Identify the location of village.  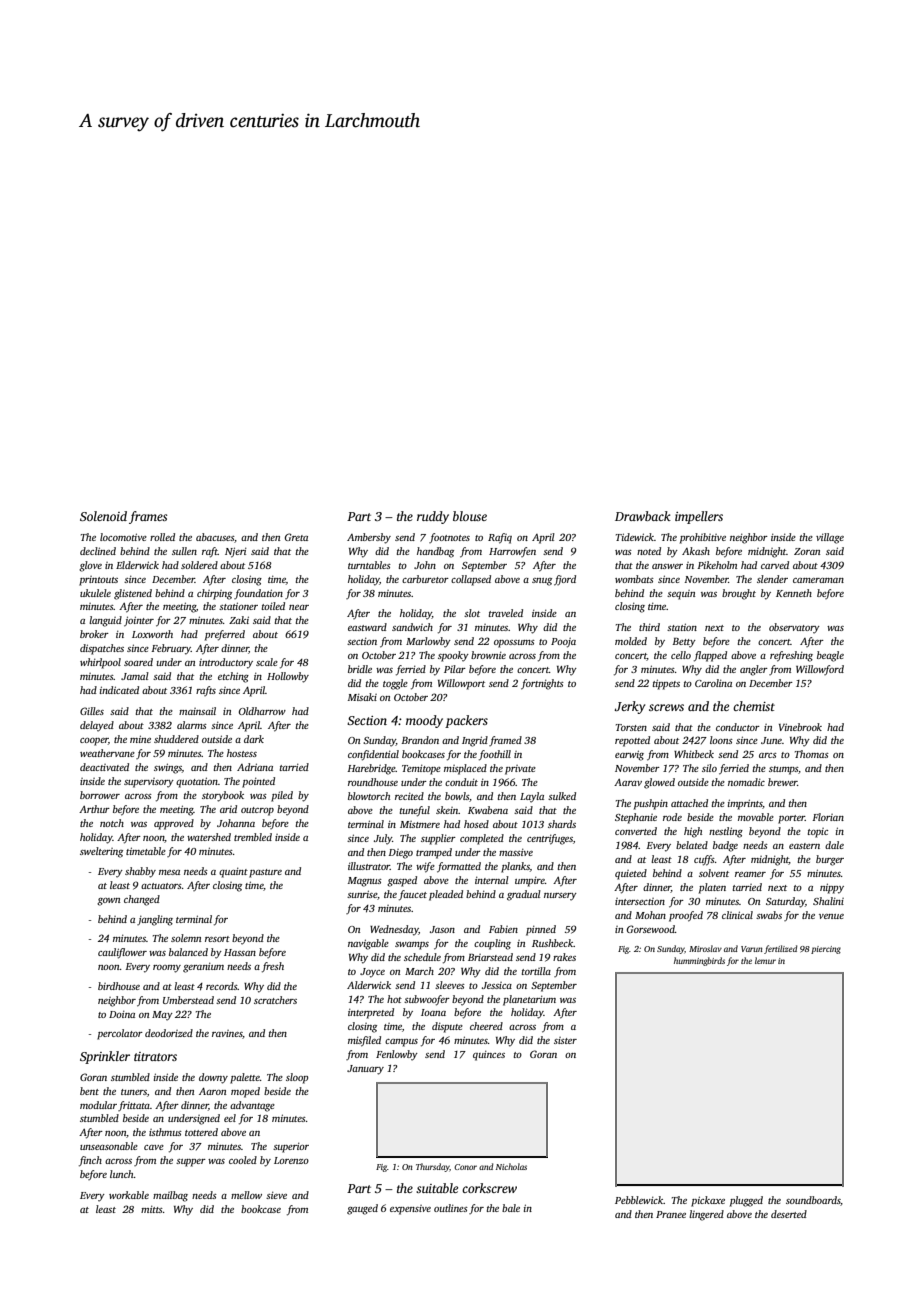
(830, 538).
